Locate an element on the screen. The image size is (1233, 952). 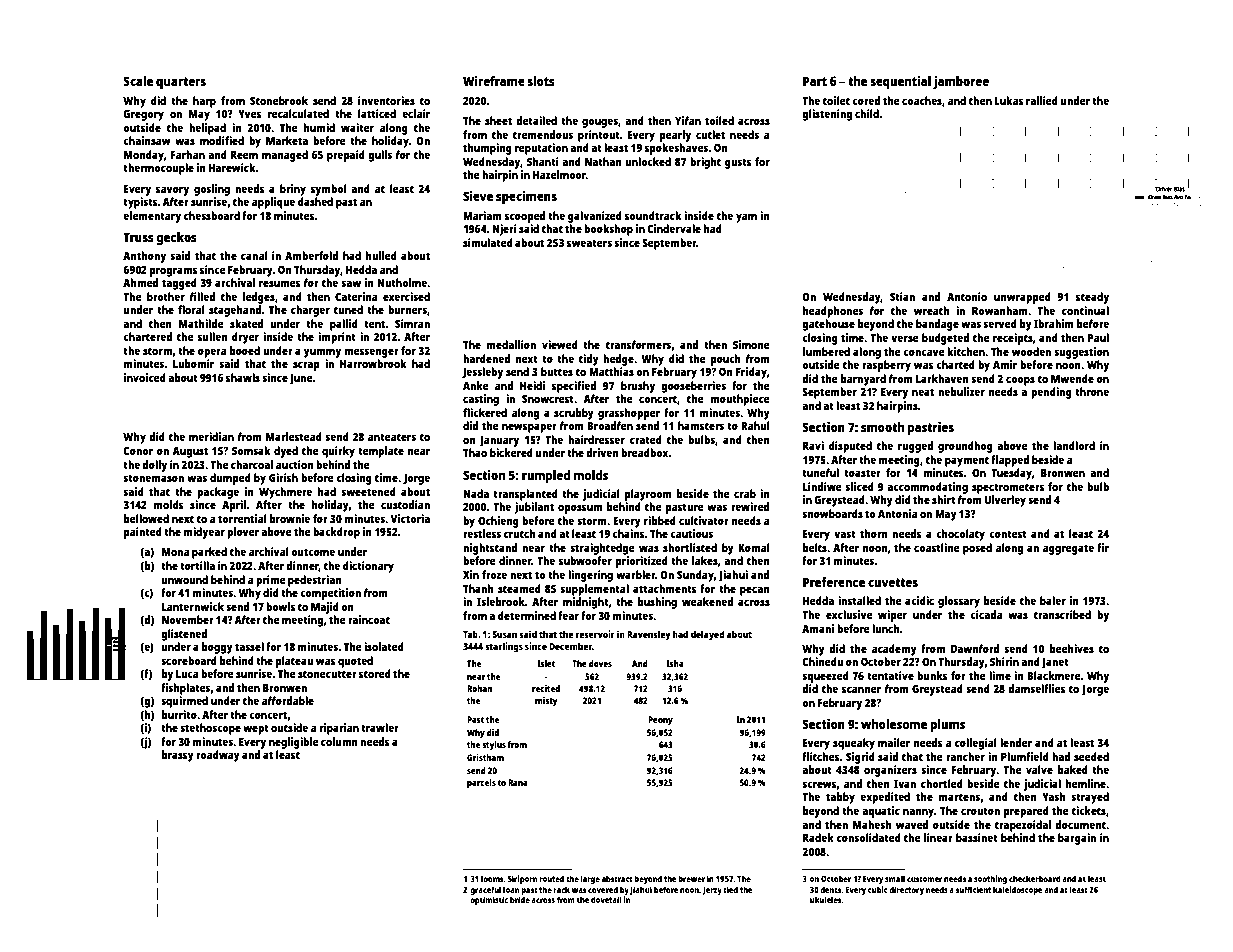
breadbox is located at coordinates (645, 452).
